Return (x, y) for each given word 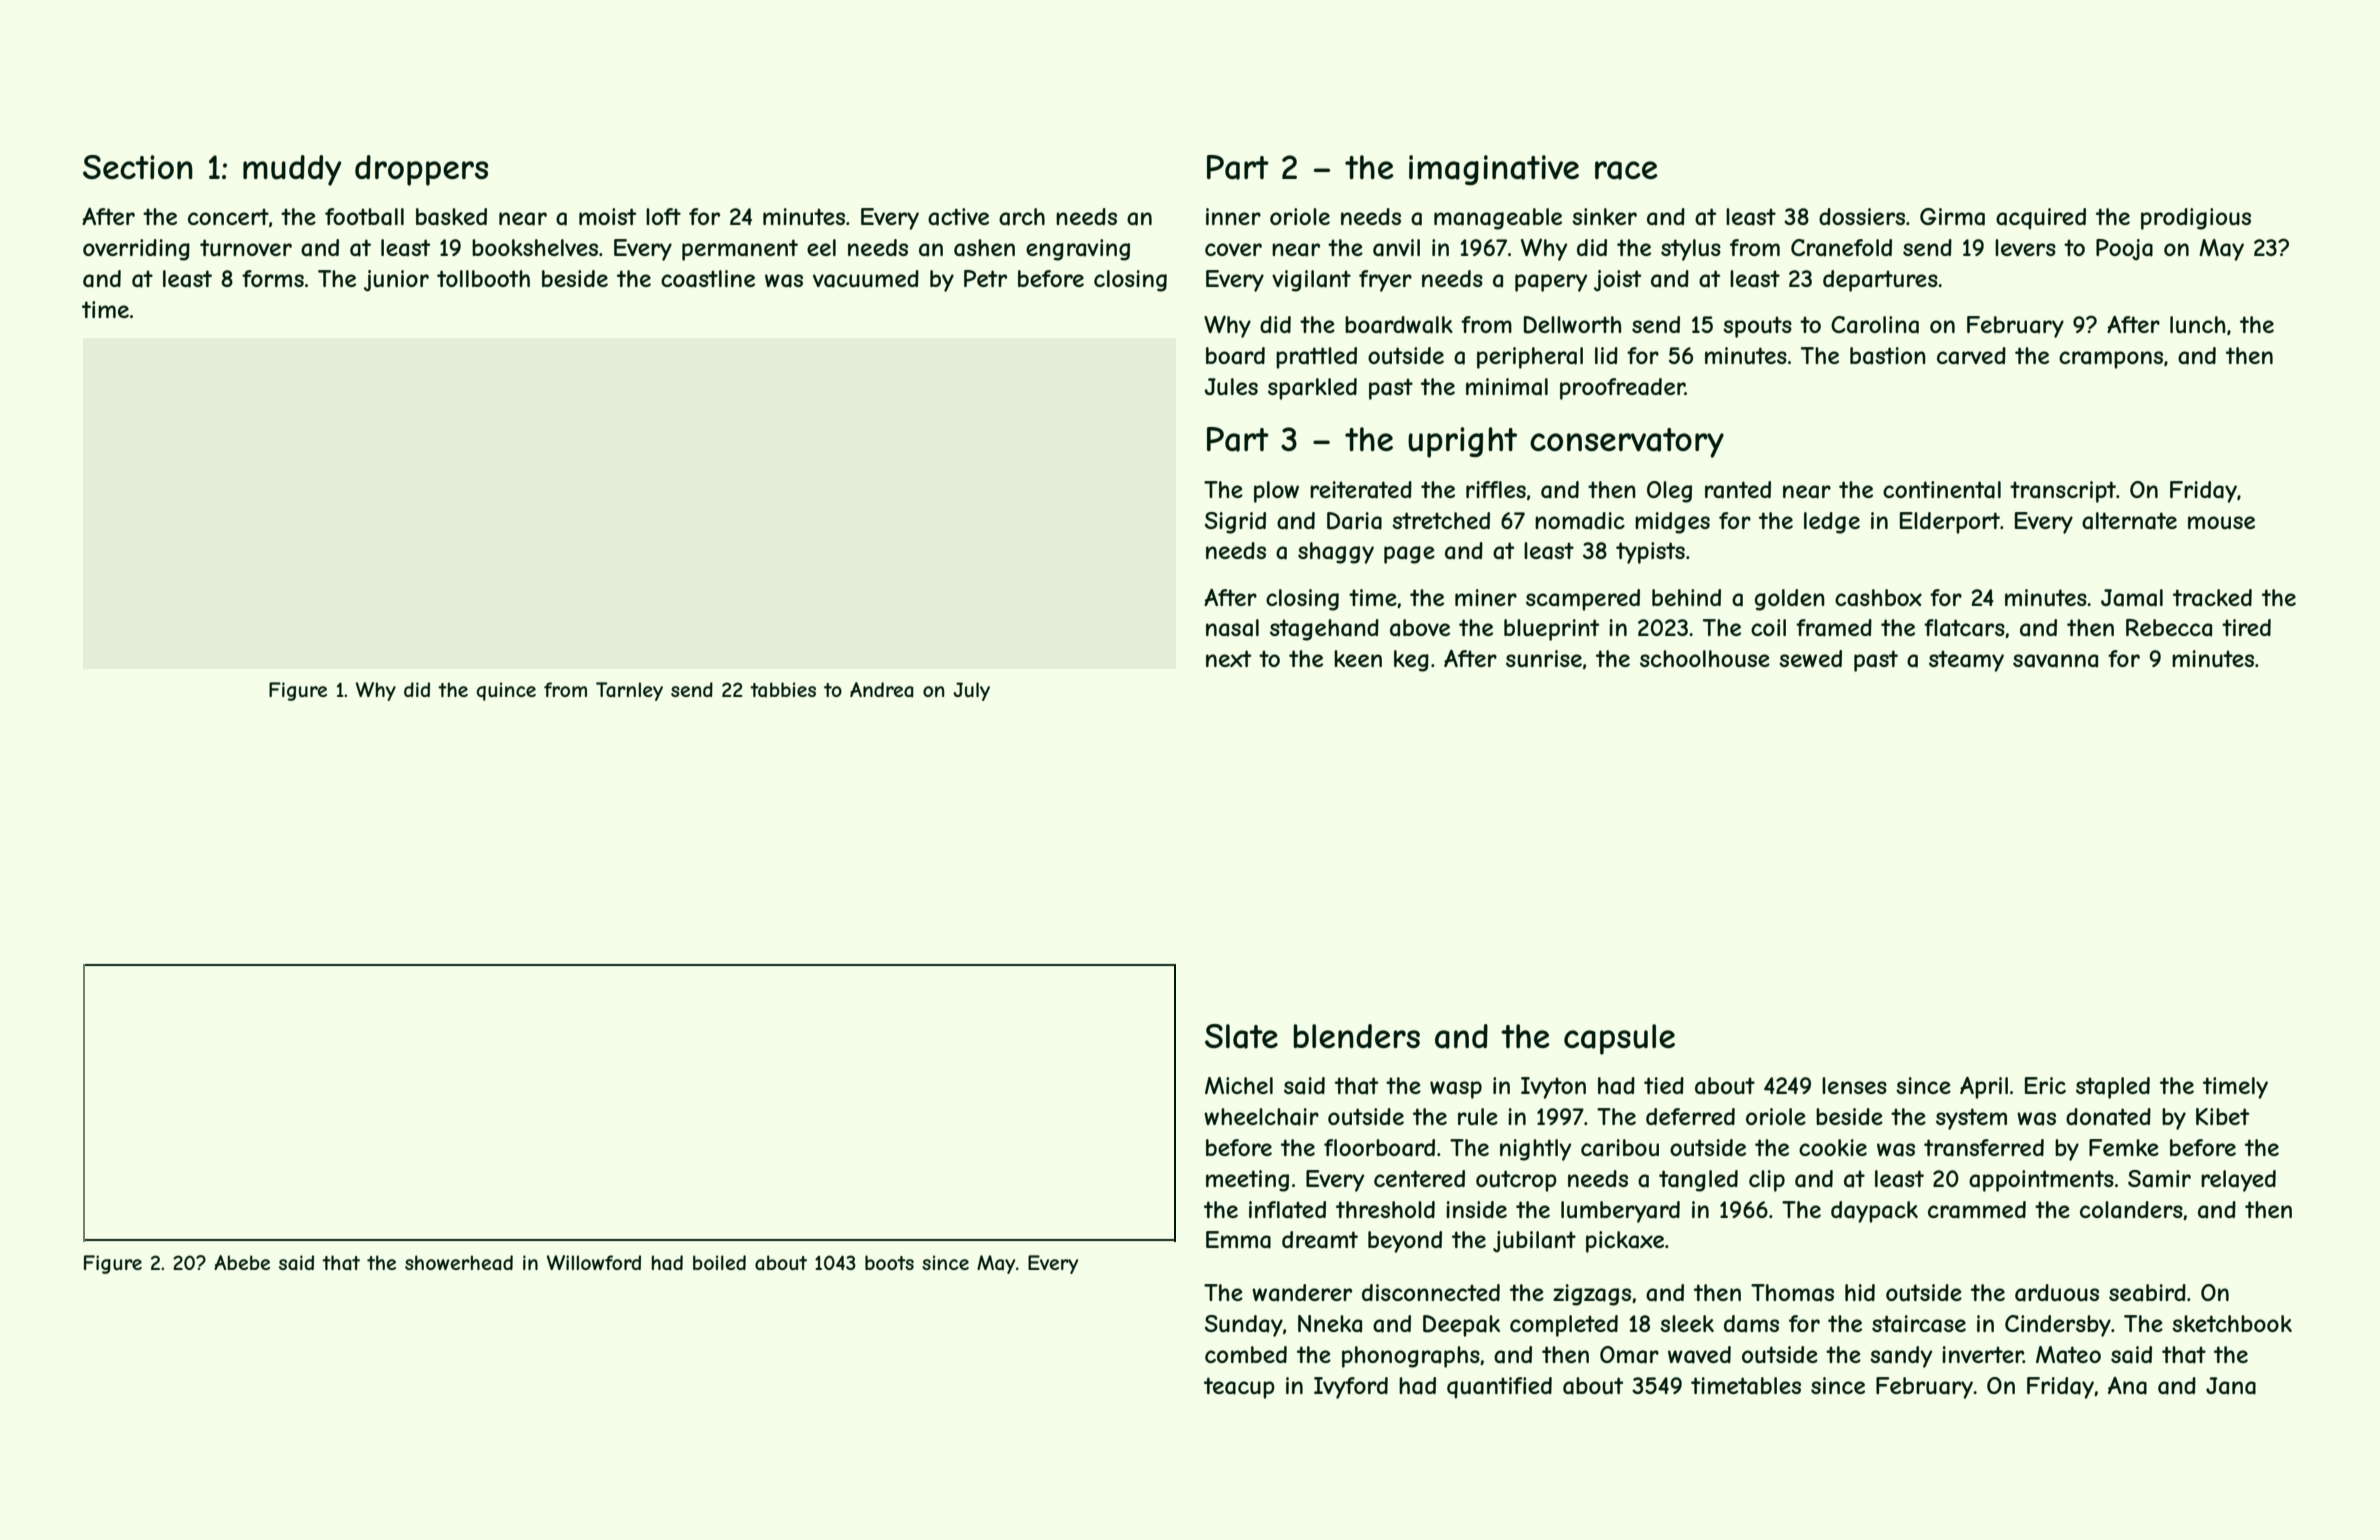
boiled (719, 1262)
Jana (2231, 1386)
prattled (1316, 358)
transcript (2063, 492)
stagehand (1324, 630)
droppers (421, 170)
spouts (1757, 327)
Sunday (1244, 1326)
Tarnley (629, 691)
